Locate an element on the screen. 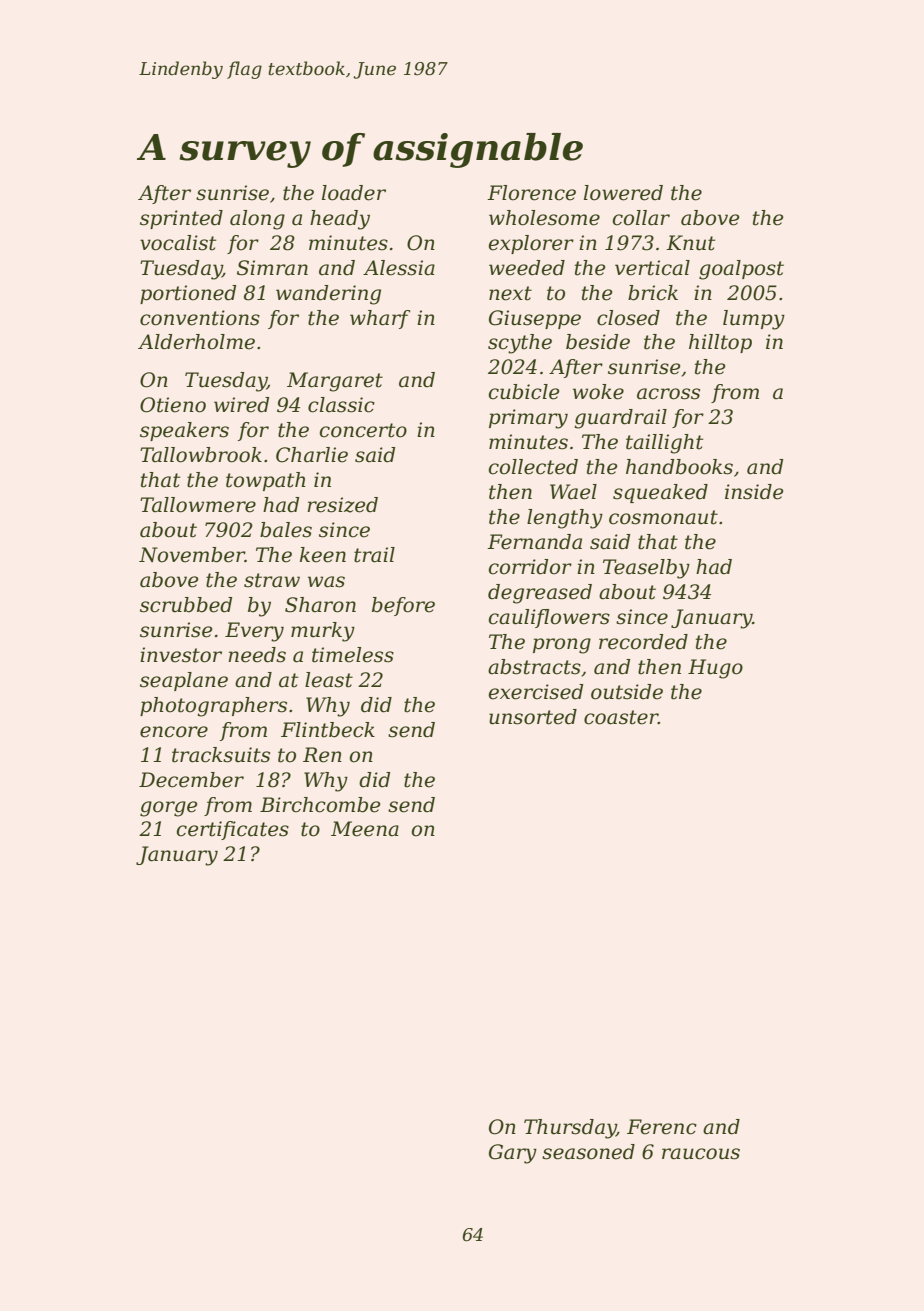 The height and width of the screenshot is (1311, 924). Gary is located at coordinates (513, 1154).
